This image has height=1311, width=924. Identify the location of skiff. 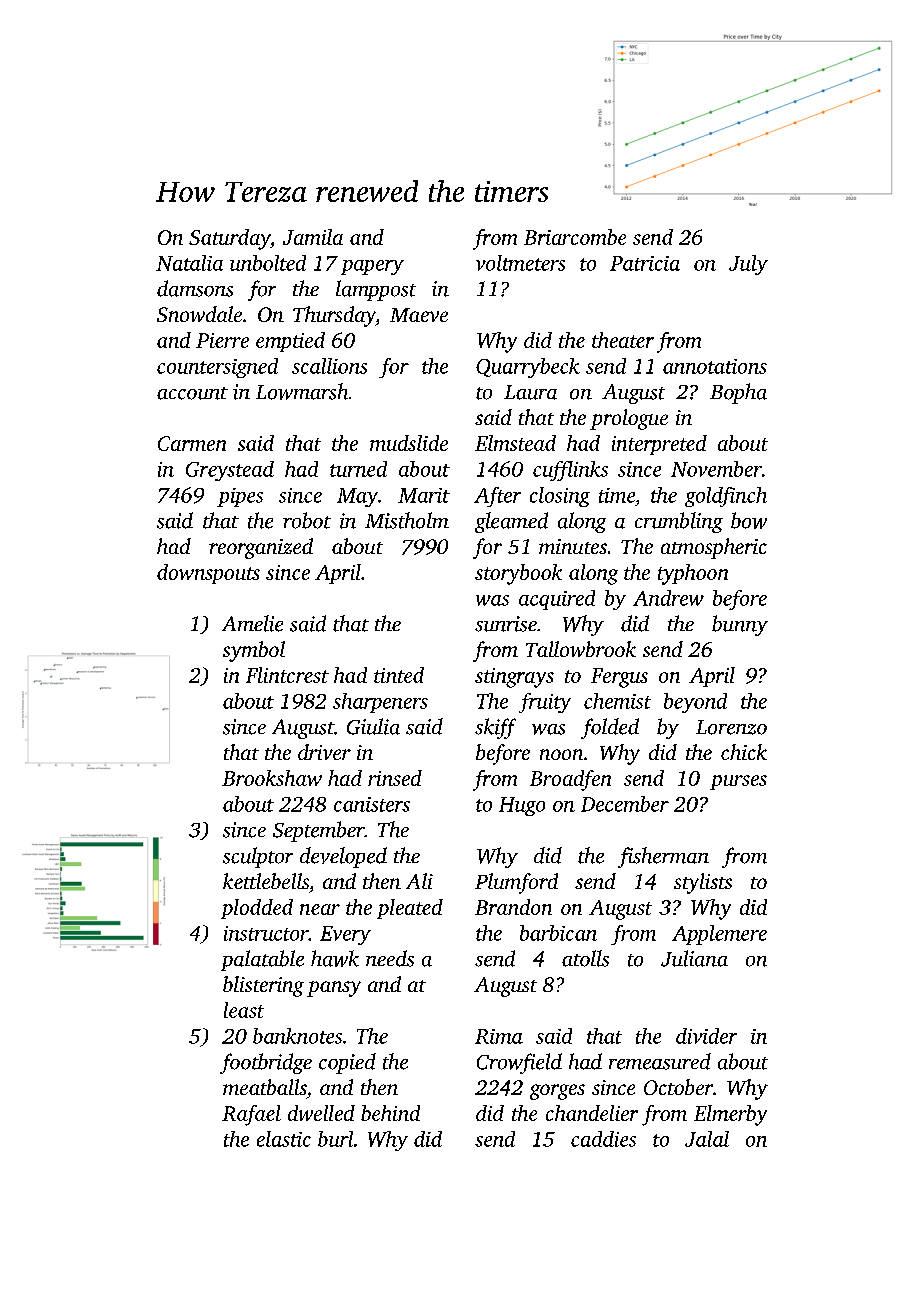
(495, 728).
